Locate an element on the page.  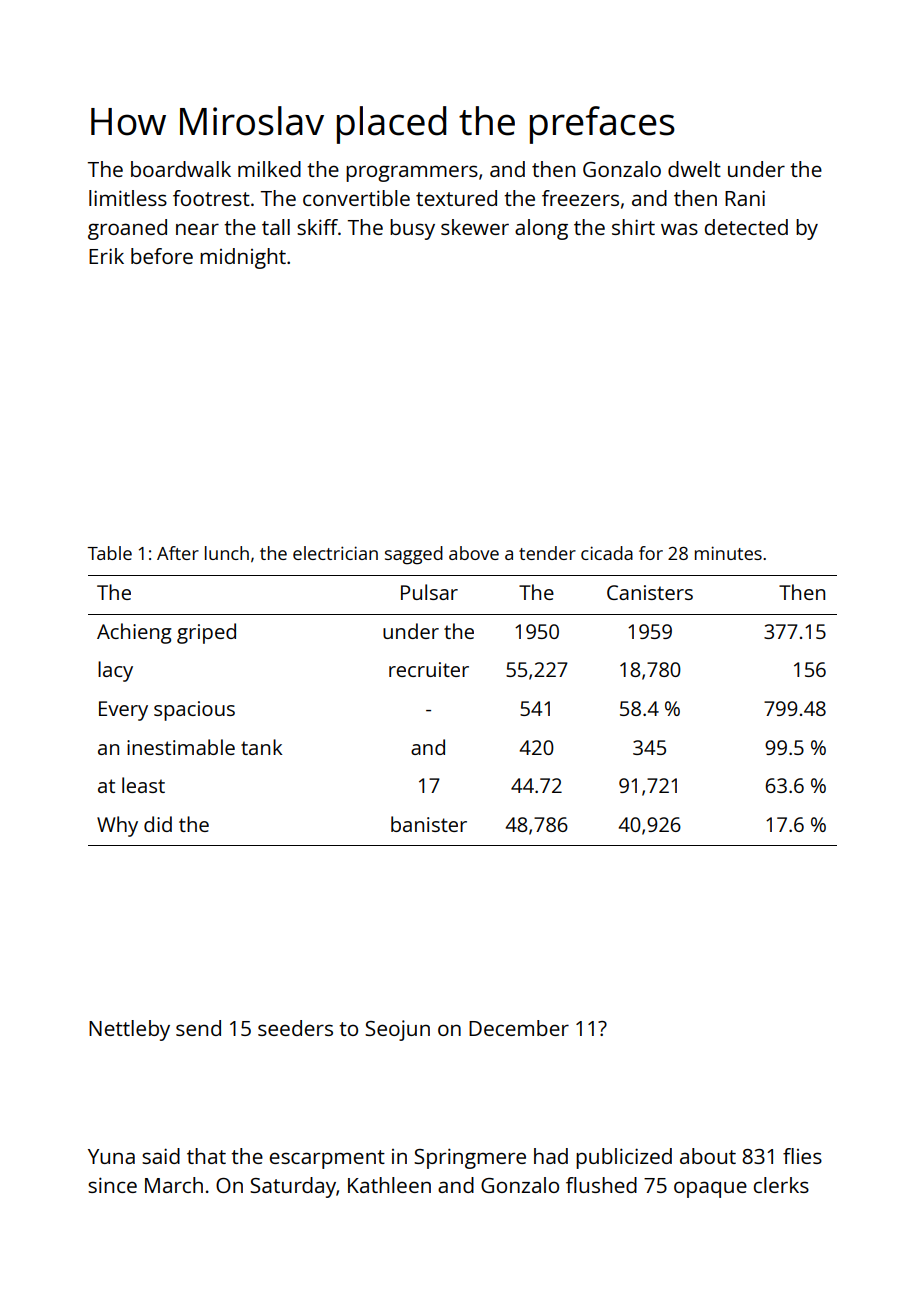
cicada is located at coordinates (607, 553).
